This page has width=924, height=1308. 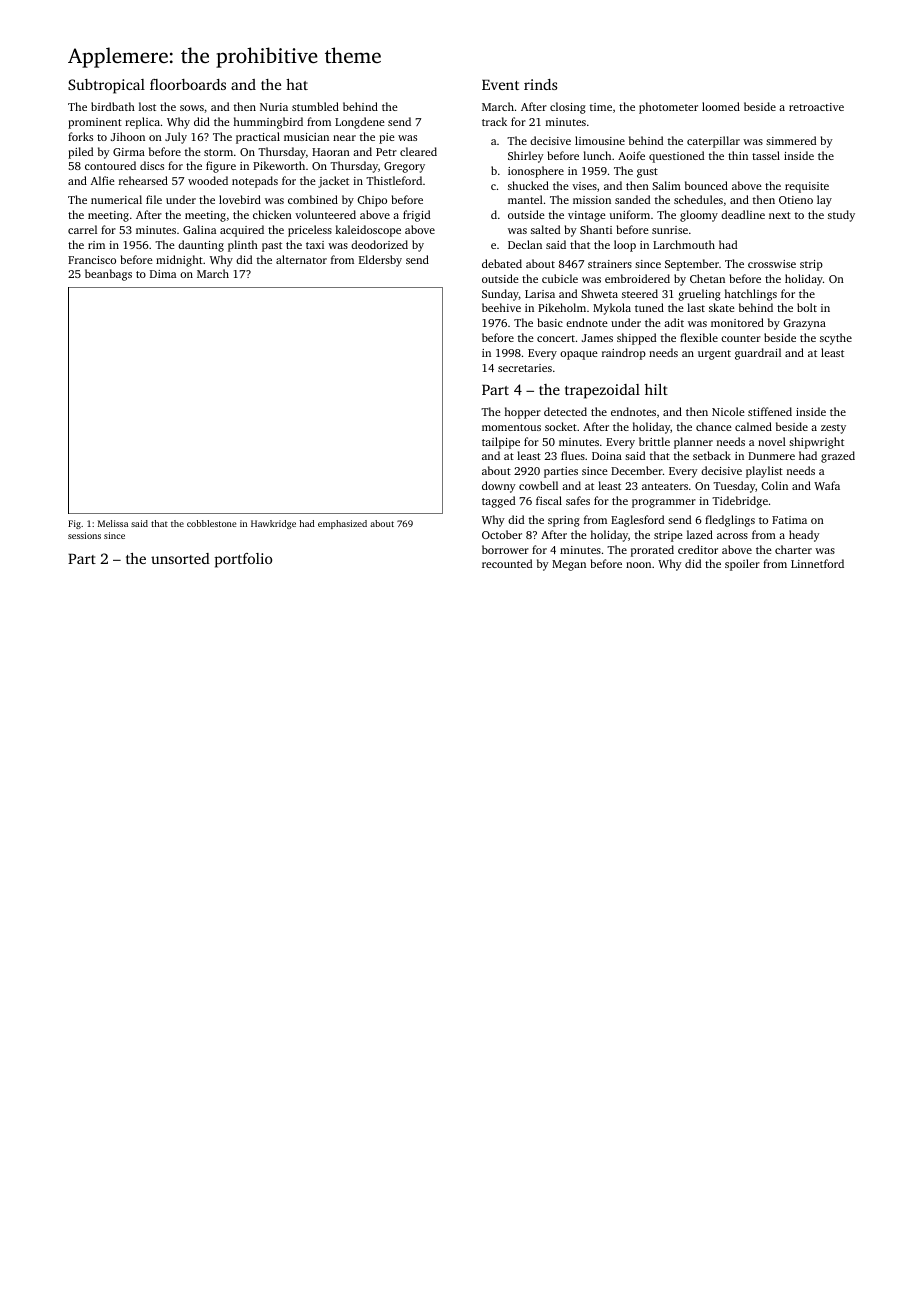 I want to click on brittle, so click(x=654, y=441).
